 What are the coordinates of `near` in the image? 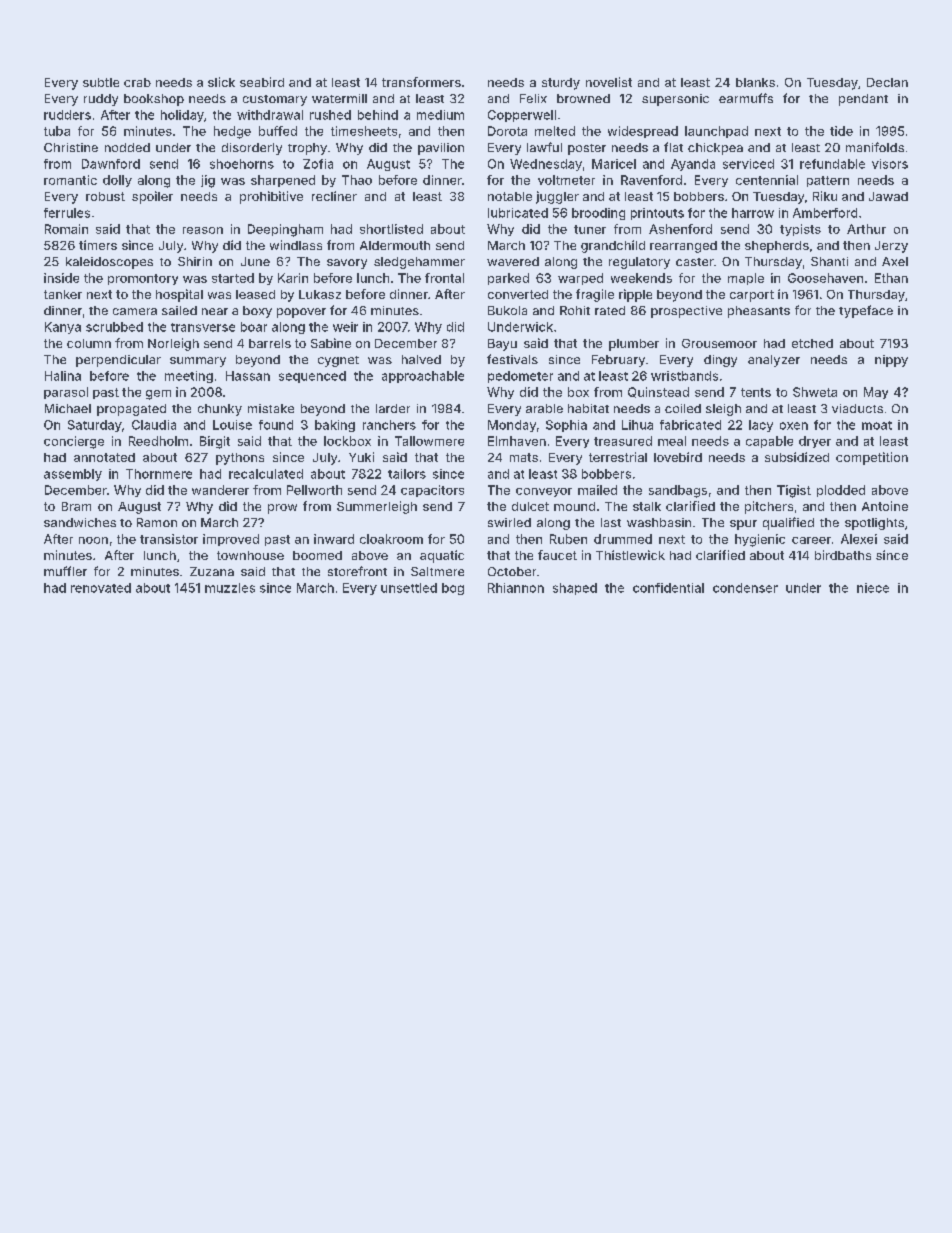 It's located at (215, 311).
